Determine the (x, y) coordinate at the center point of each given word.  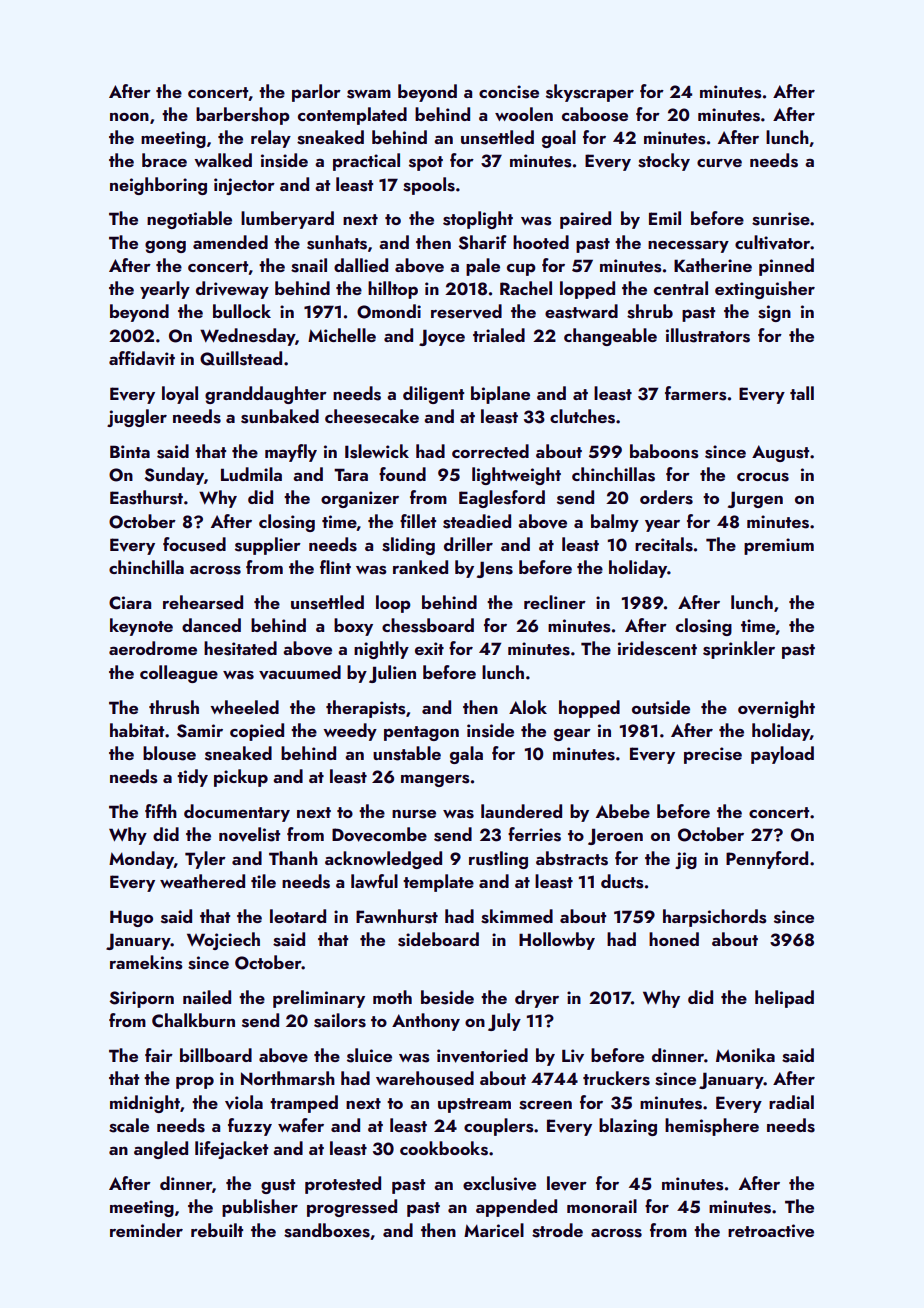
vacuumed (300, 672)
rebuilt (217, 1230)
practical (366, 162)
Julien (392, 674)
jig (686, 860)
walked (223, 160)
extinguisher (765, 290)
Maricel (494, 1230)
